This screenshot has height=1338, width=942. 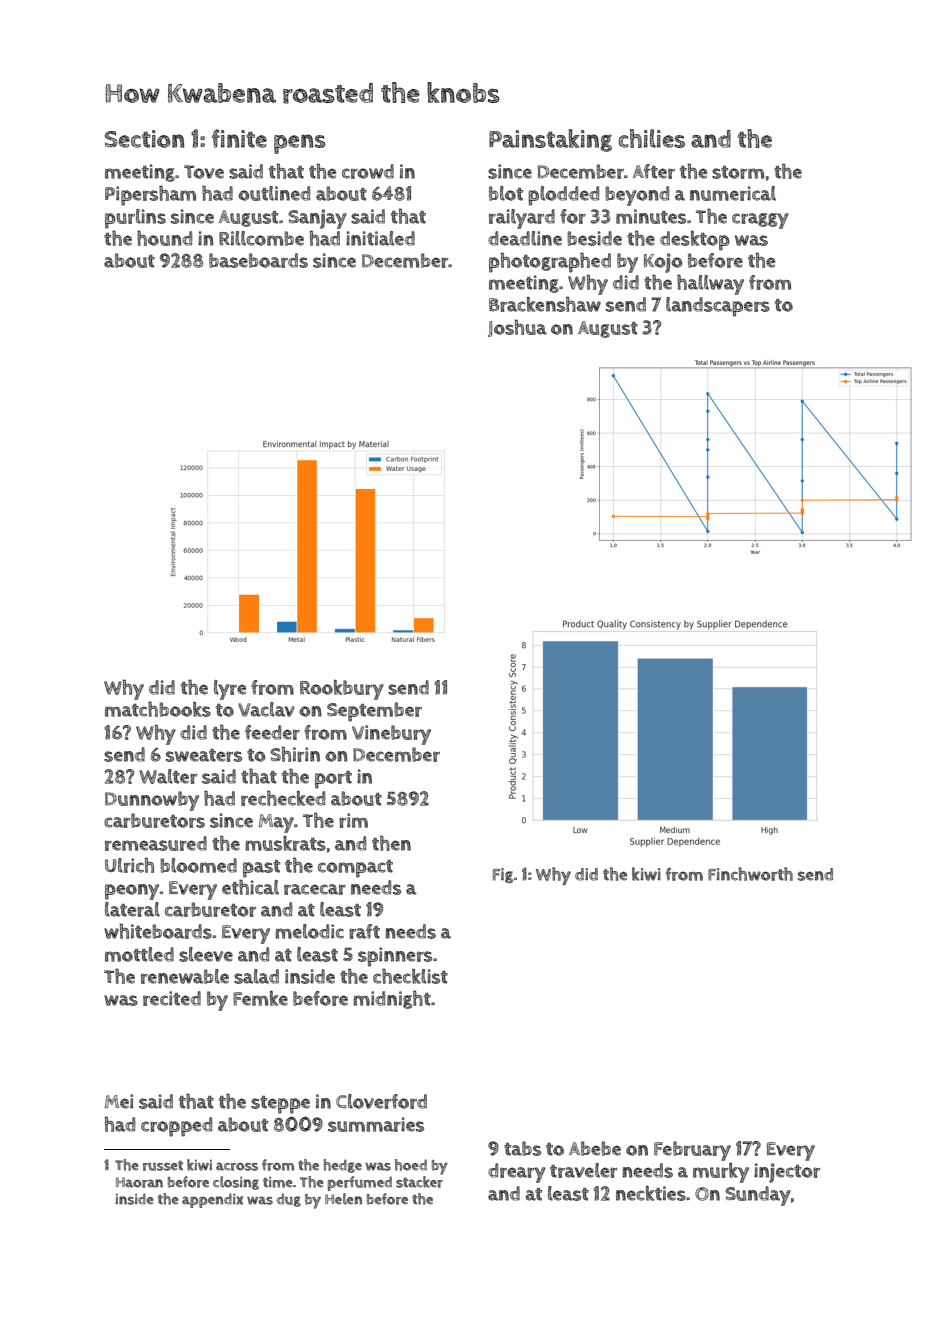 What do you see at coordinates (391, 735) in the screenshot?
I see `Vinebury` at bounding box center [391, 735].
